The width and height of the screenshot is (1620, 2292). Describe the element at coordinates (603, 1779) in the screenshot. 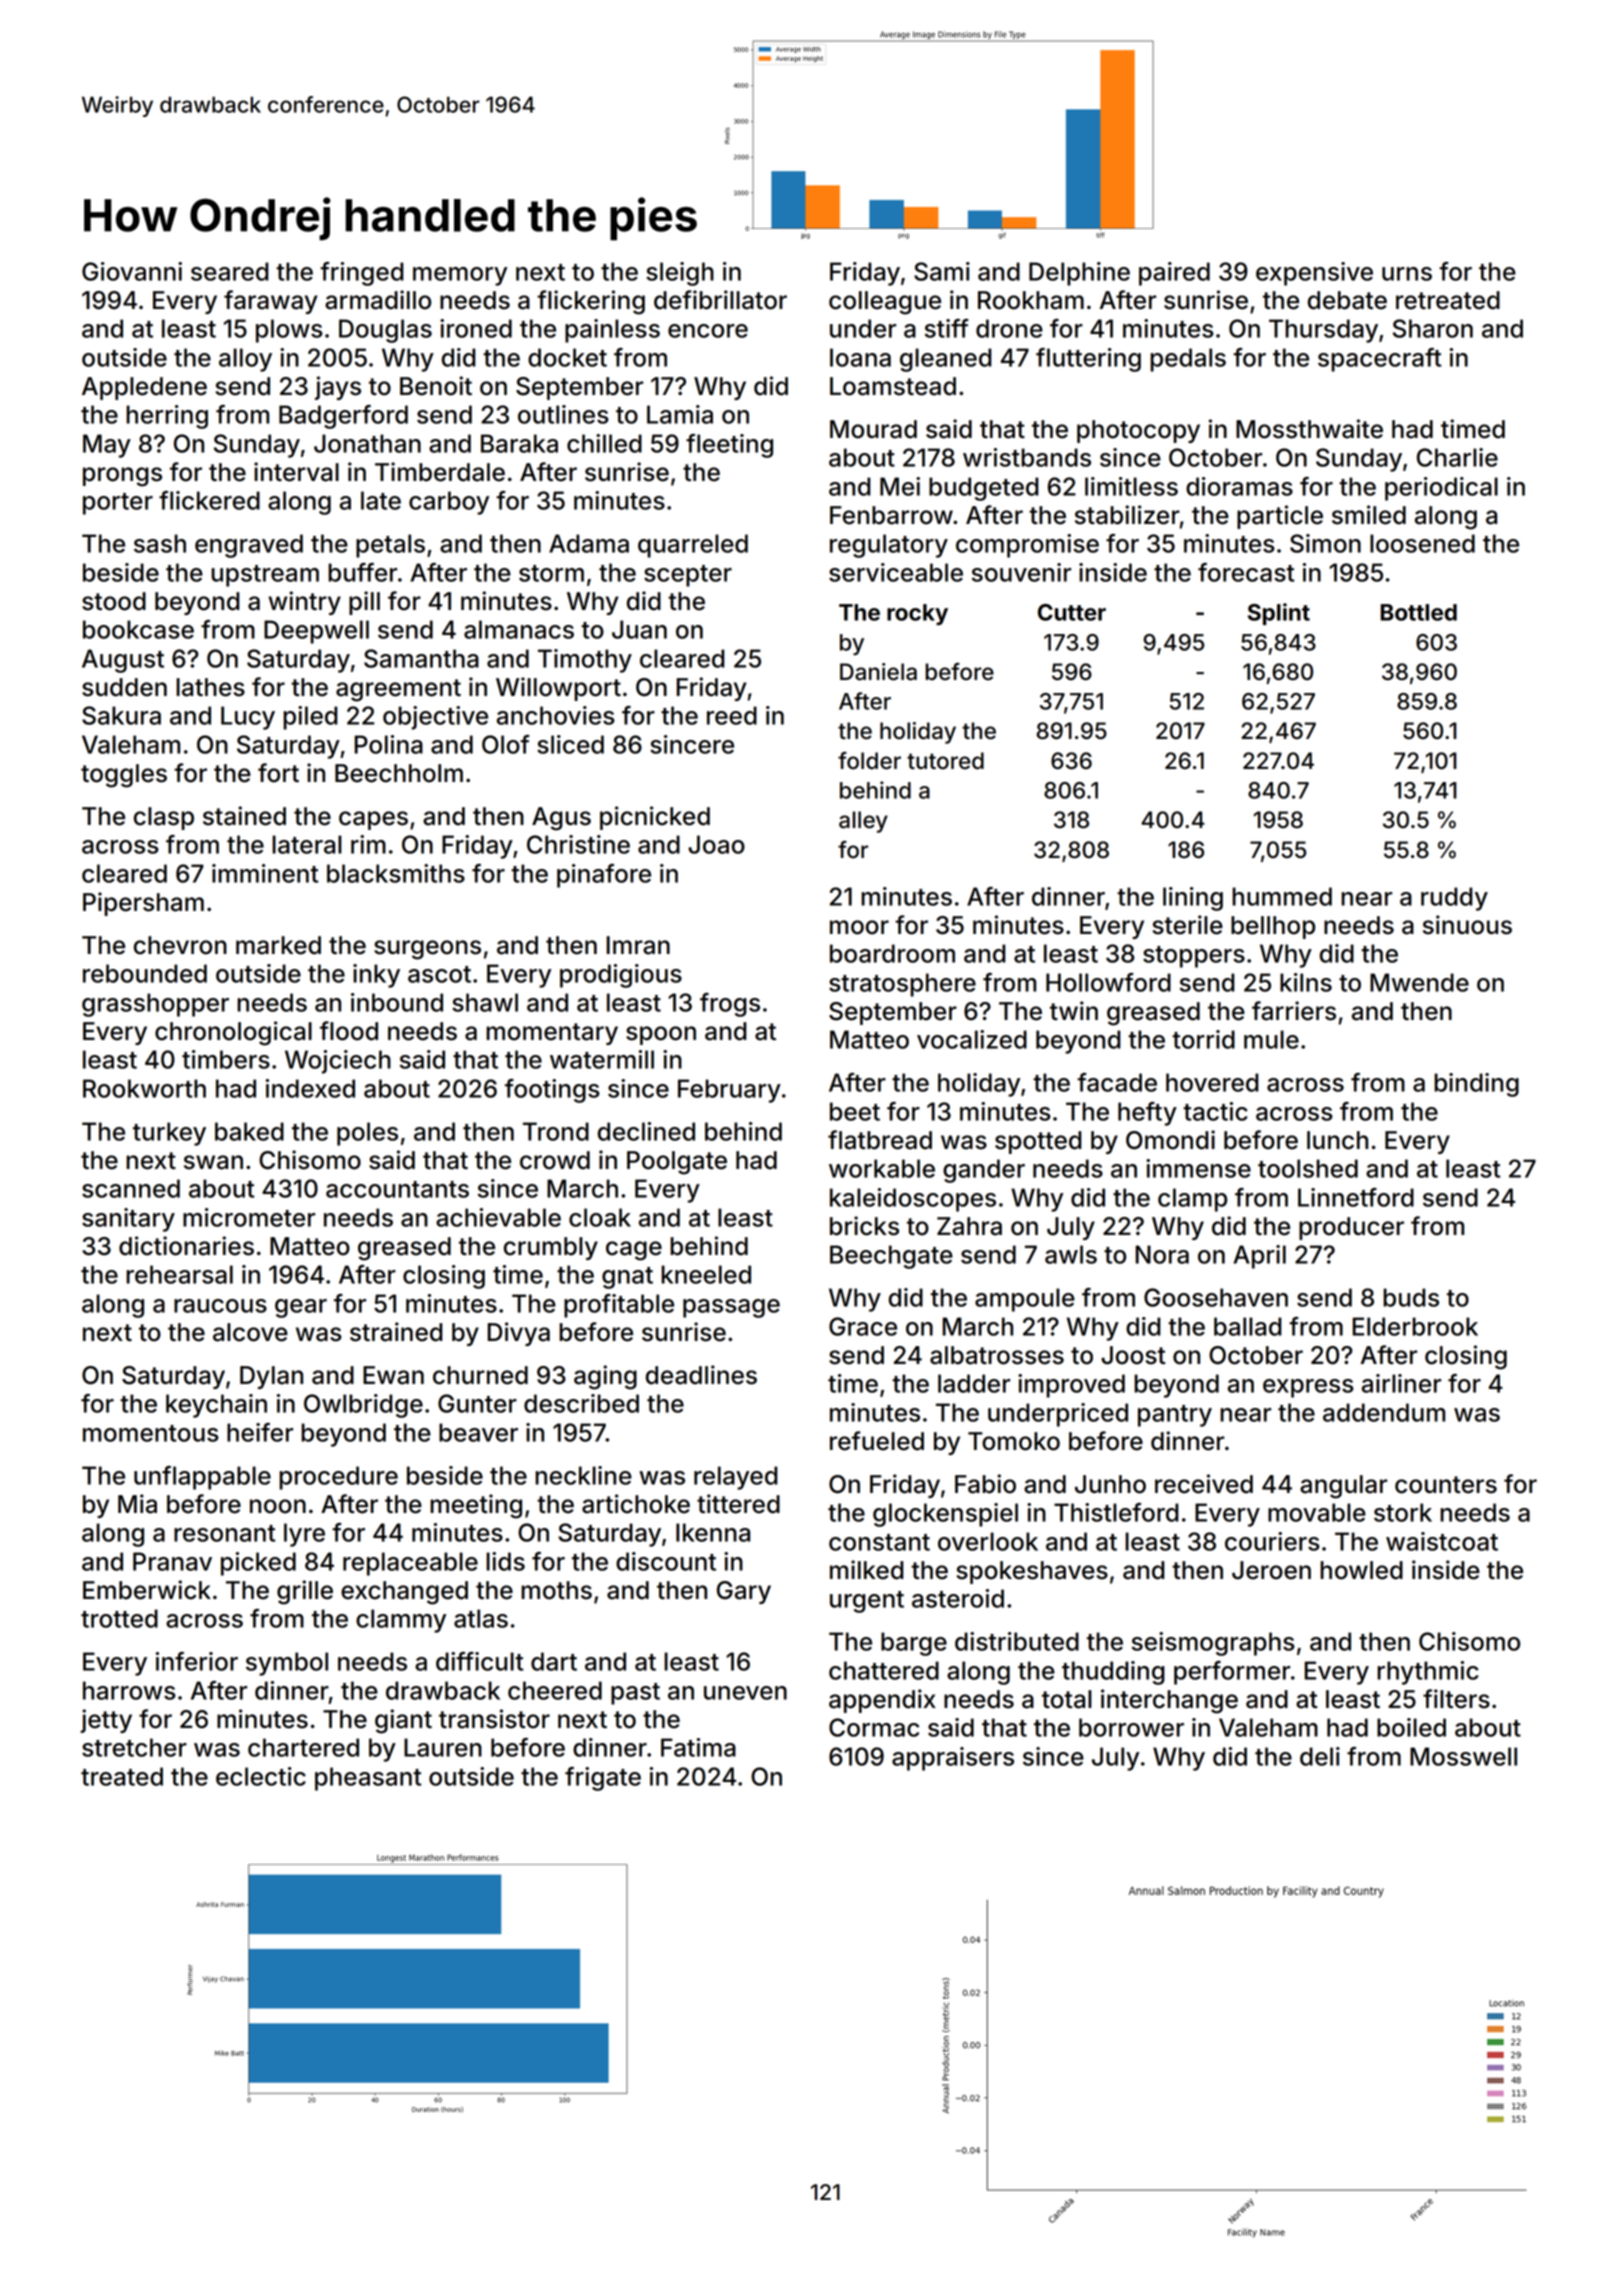

I see `frigate` at that location.
